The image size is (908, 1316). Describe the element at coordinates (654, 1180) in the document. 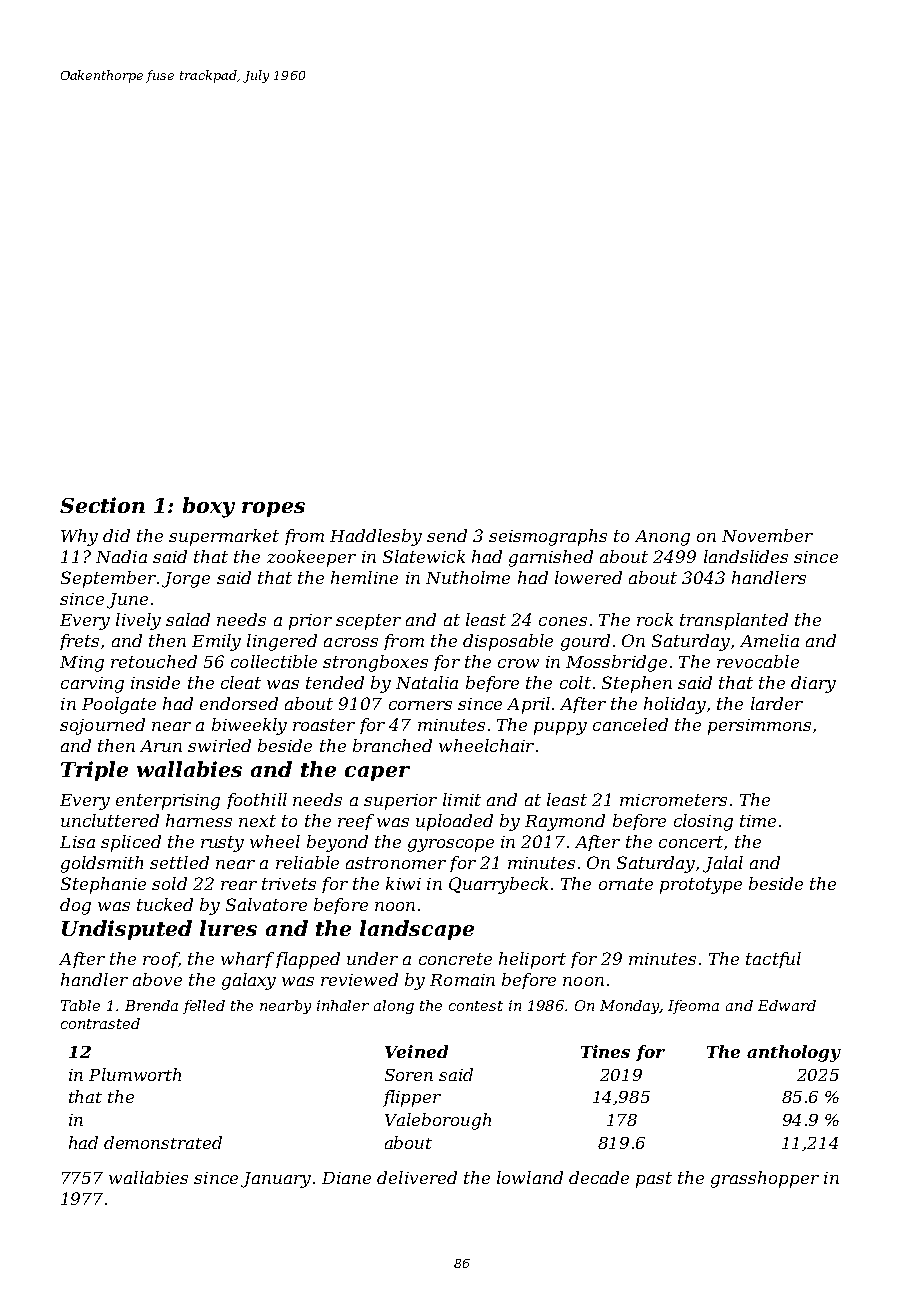

I see `past` at that location.
